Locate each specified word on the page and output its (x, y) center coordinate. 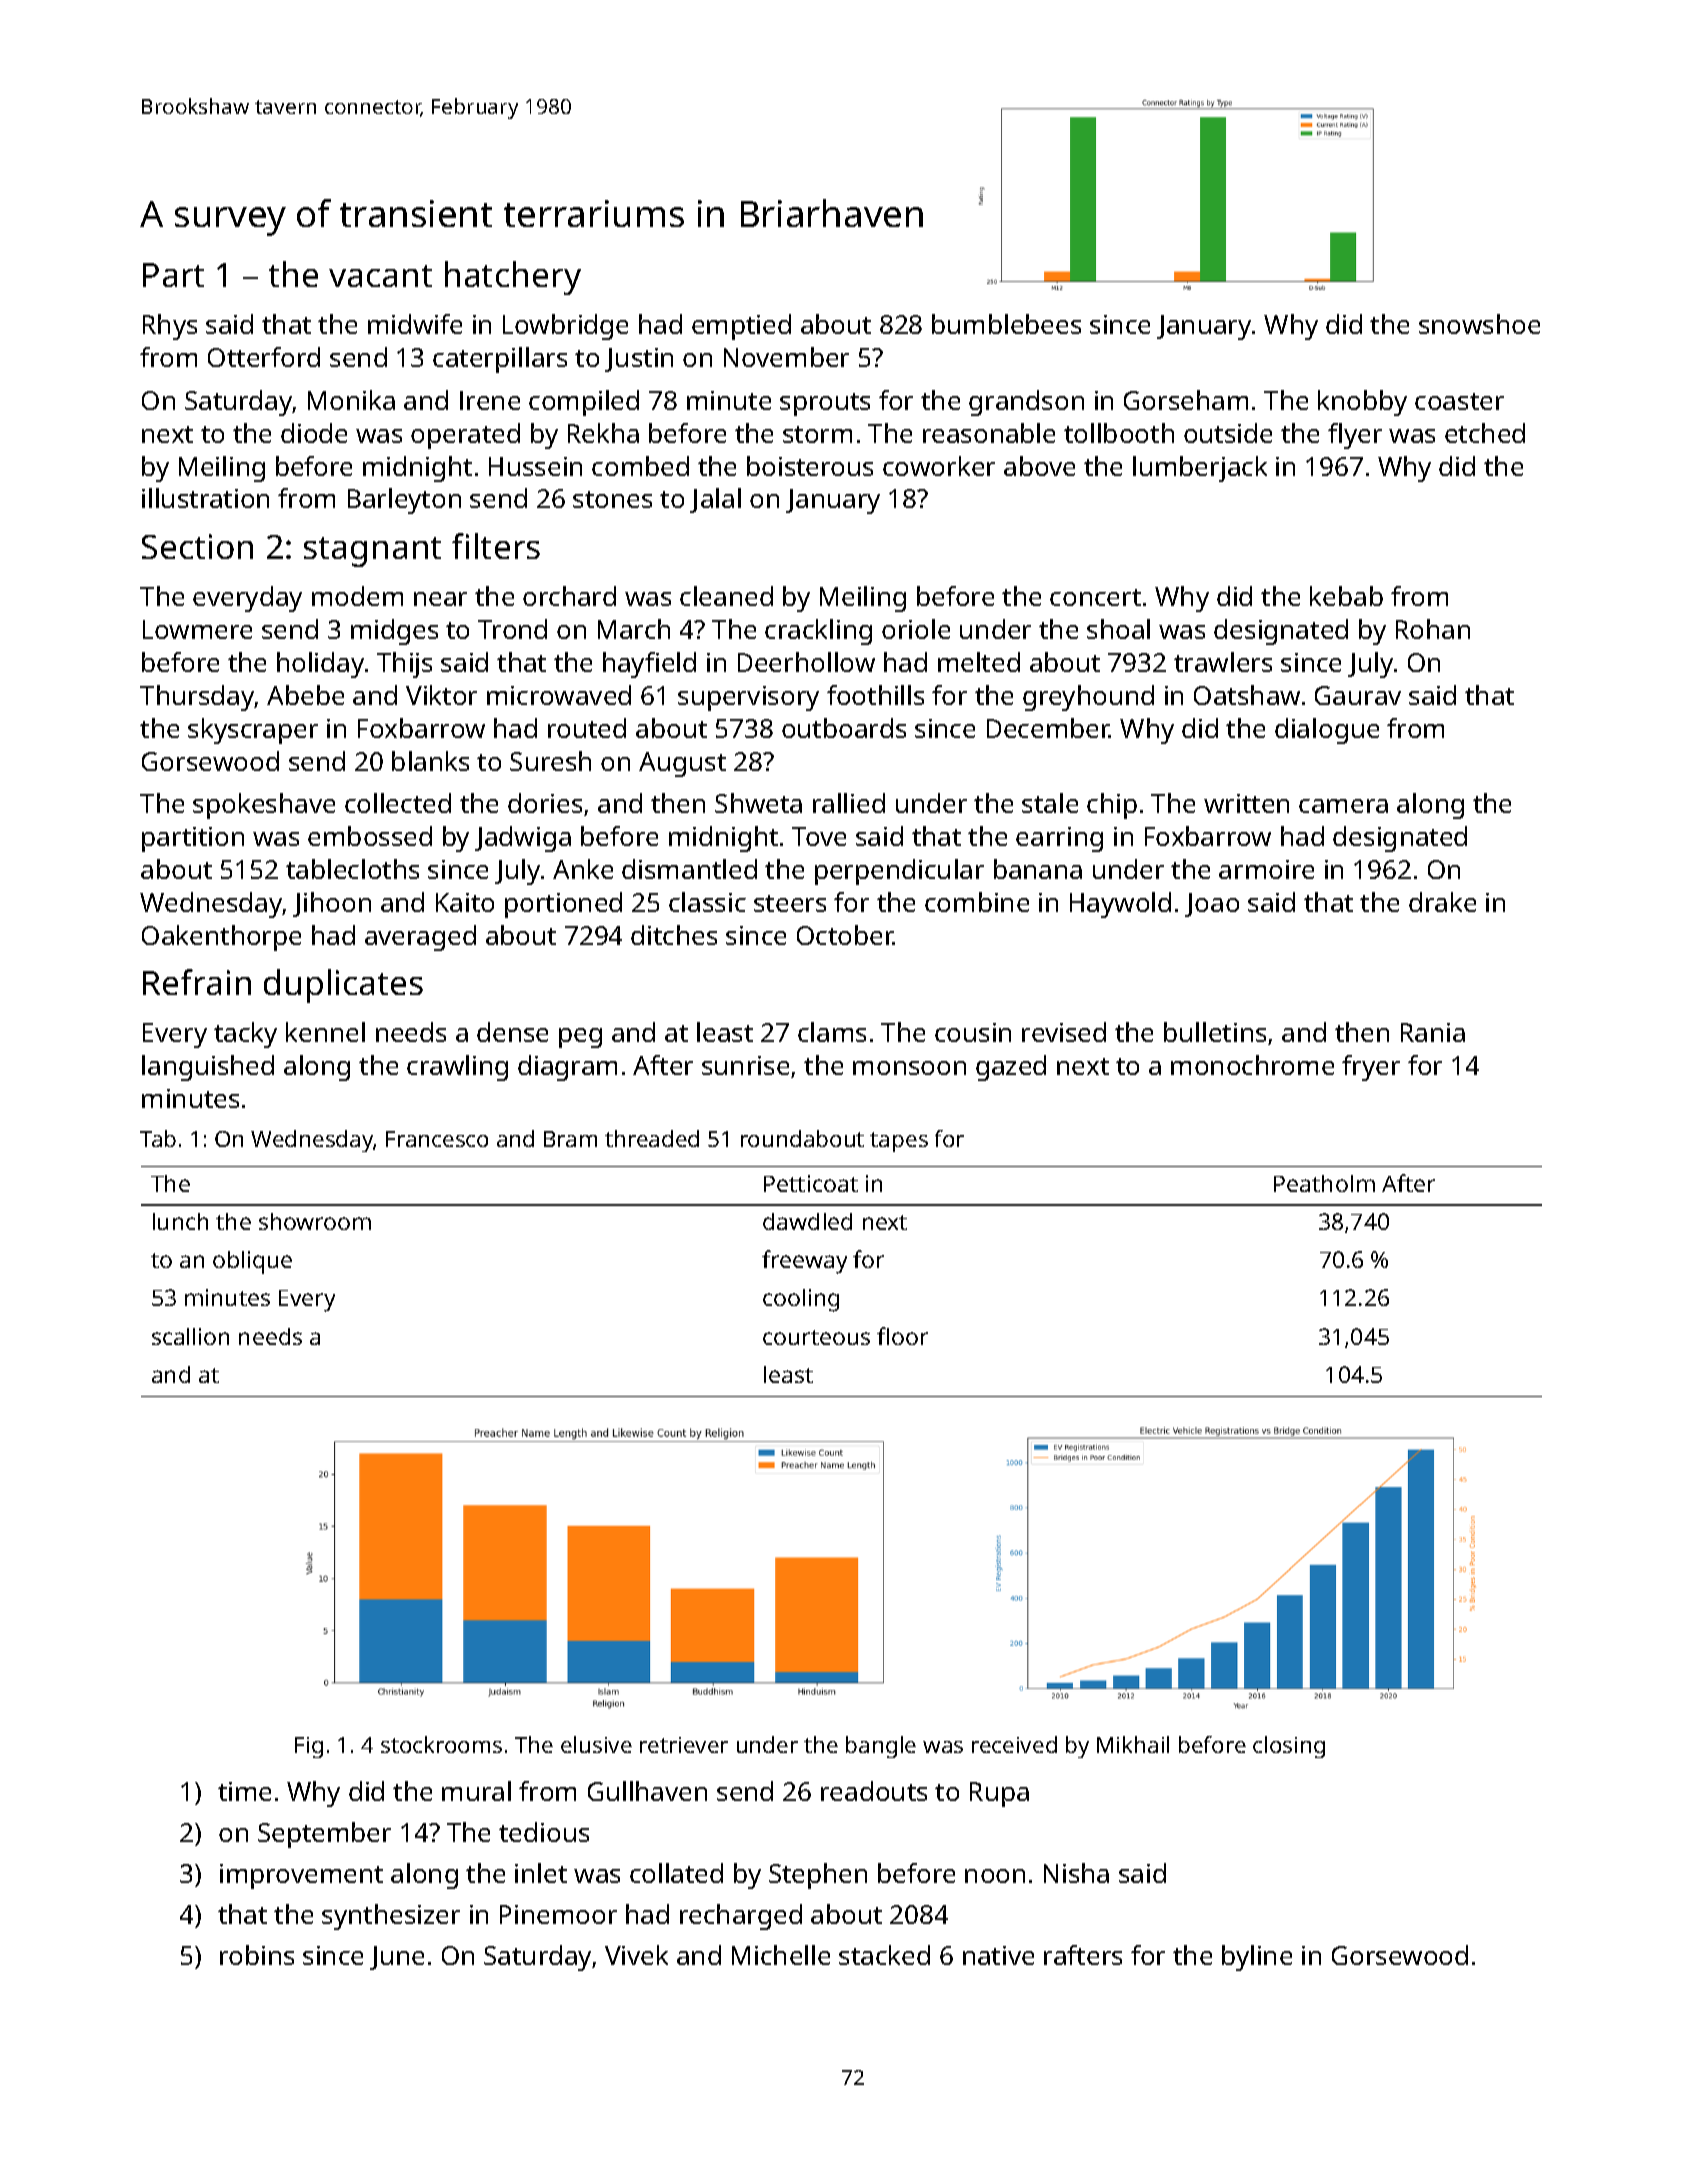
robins (257, 1955)
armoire (1266, 869)
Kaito (465, 902)
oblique (252, 1262)
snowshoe (1479, 324)
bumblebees (1006, 324)
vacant (380, 276)
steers (790, 903)
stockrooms (441, 1744)
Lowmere (197, 629)
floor (902, 1336)
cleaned (726, 596)
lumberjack (1200, 469)
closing (1289, 1747)
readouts (874, 1791)
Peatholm (1324, 1183)
